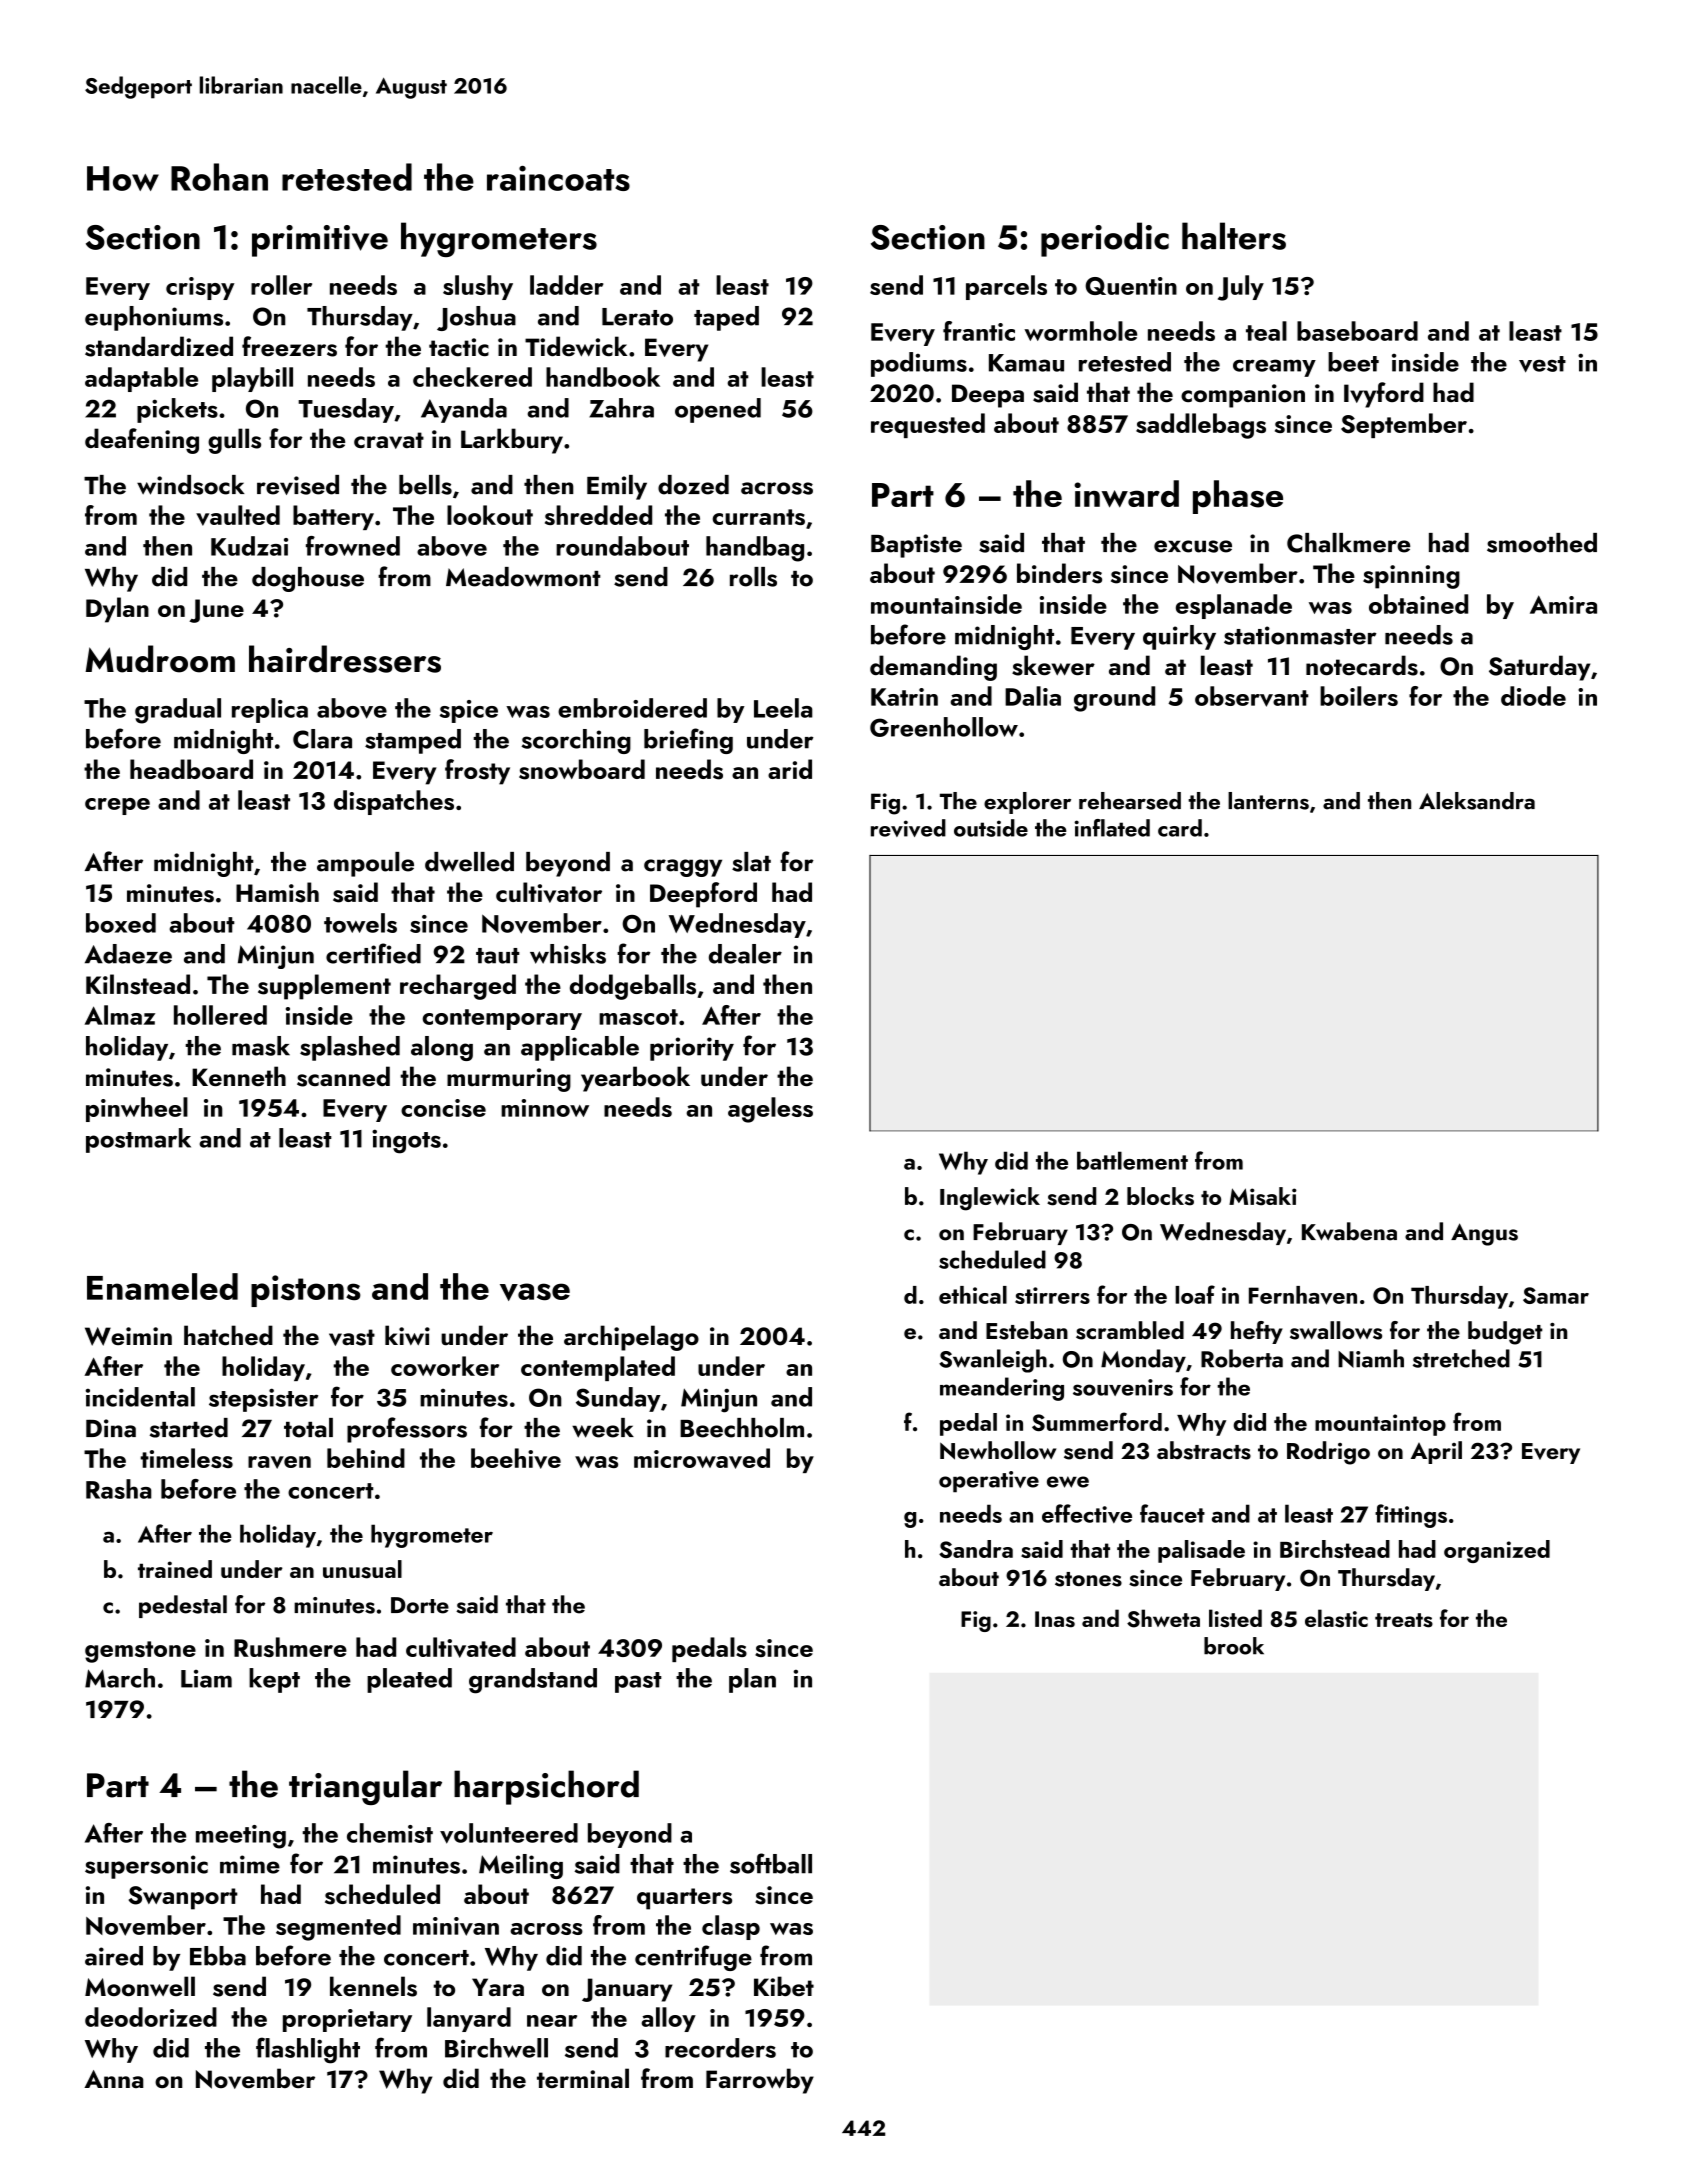  Describe the element at coordinates (1234, 236) in the document. I see `halters` at that location.
